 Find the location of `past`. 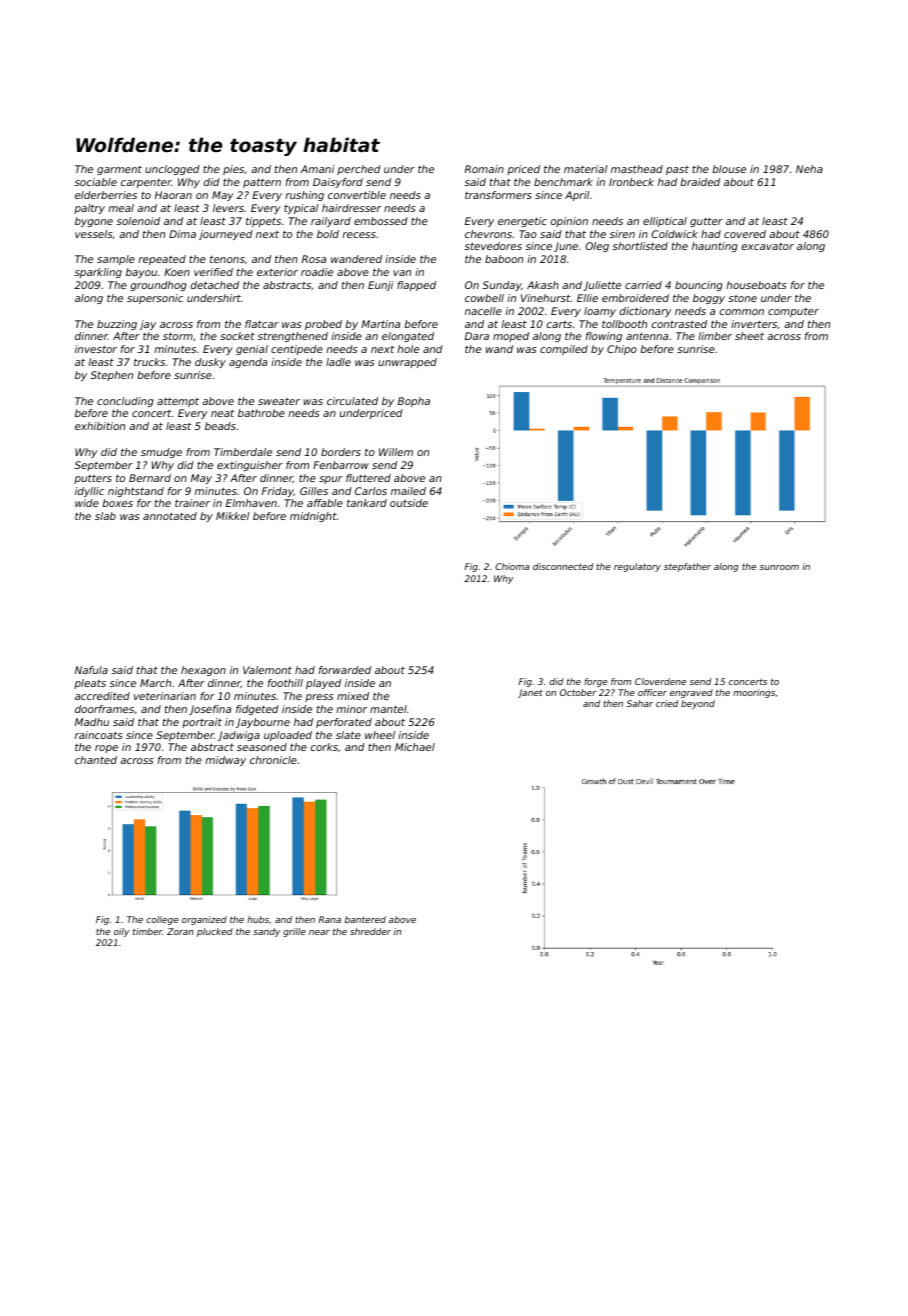

past is located at coordinates (677, 170).
